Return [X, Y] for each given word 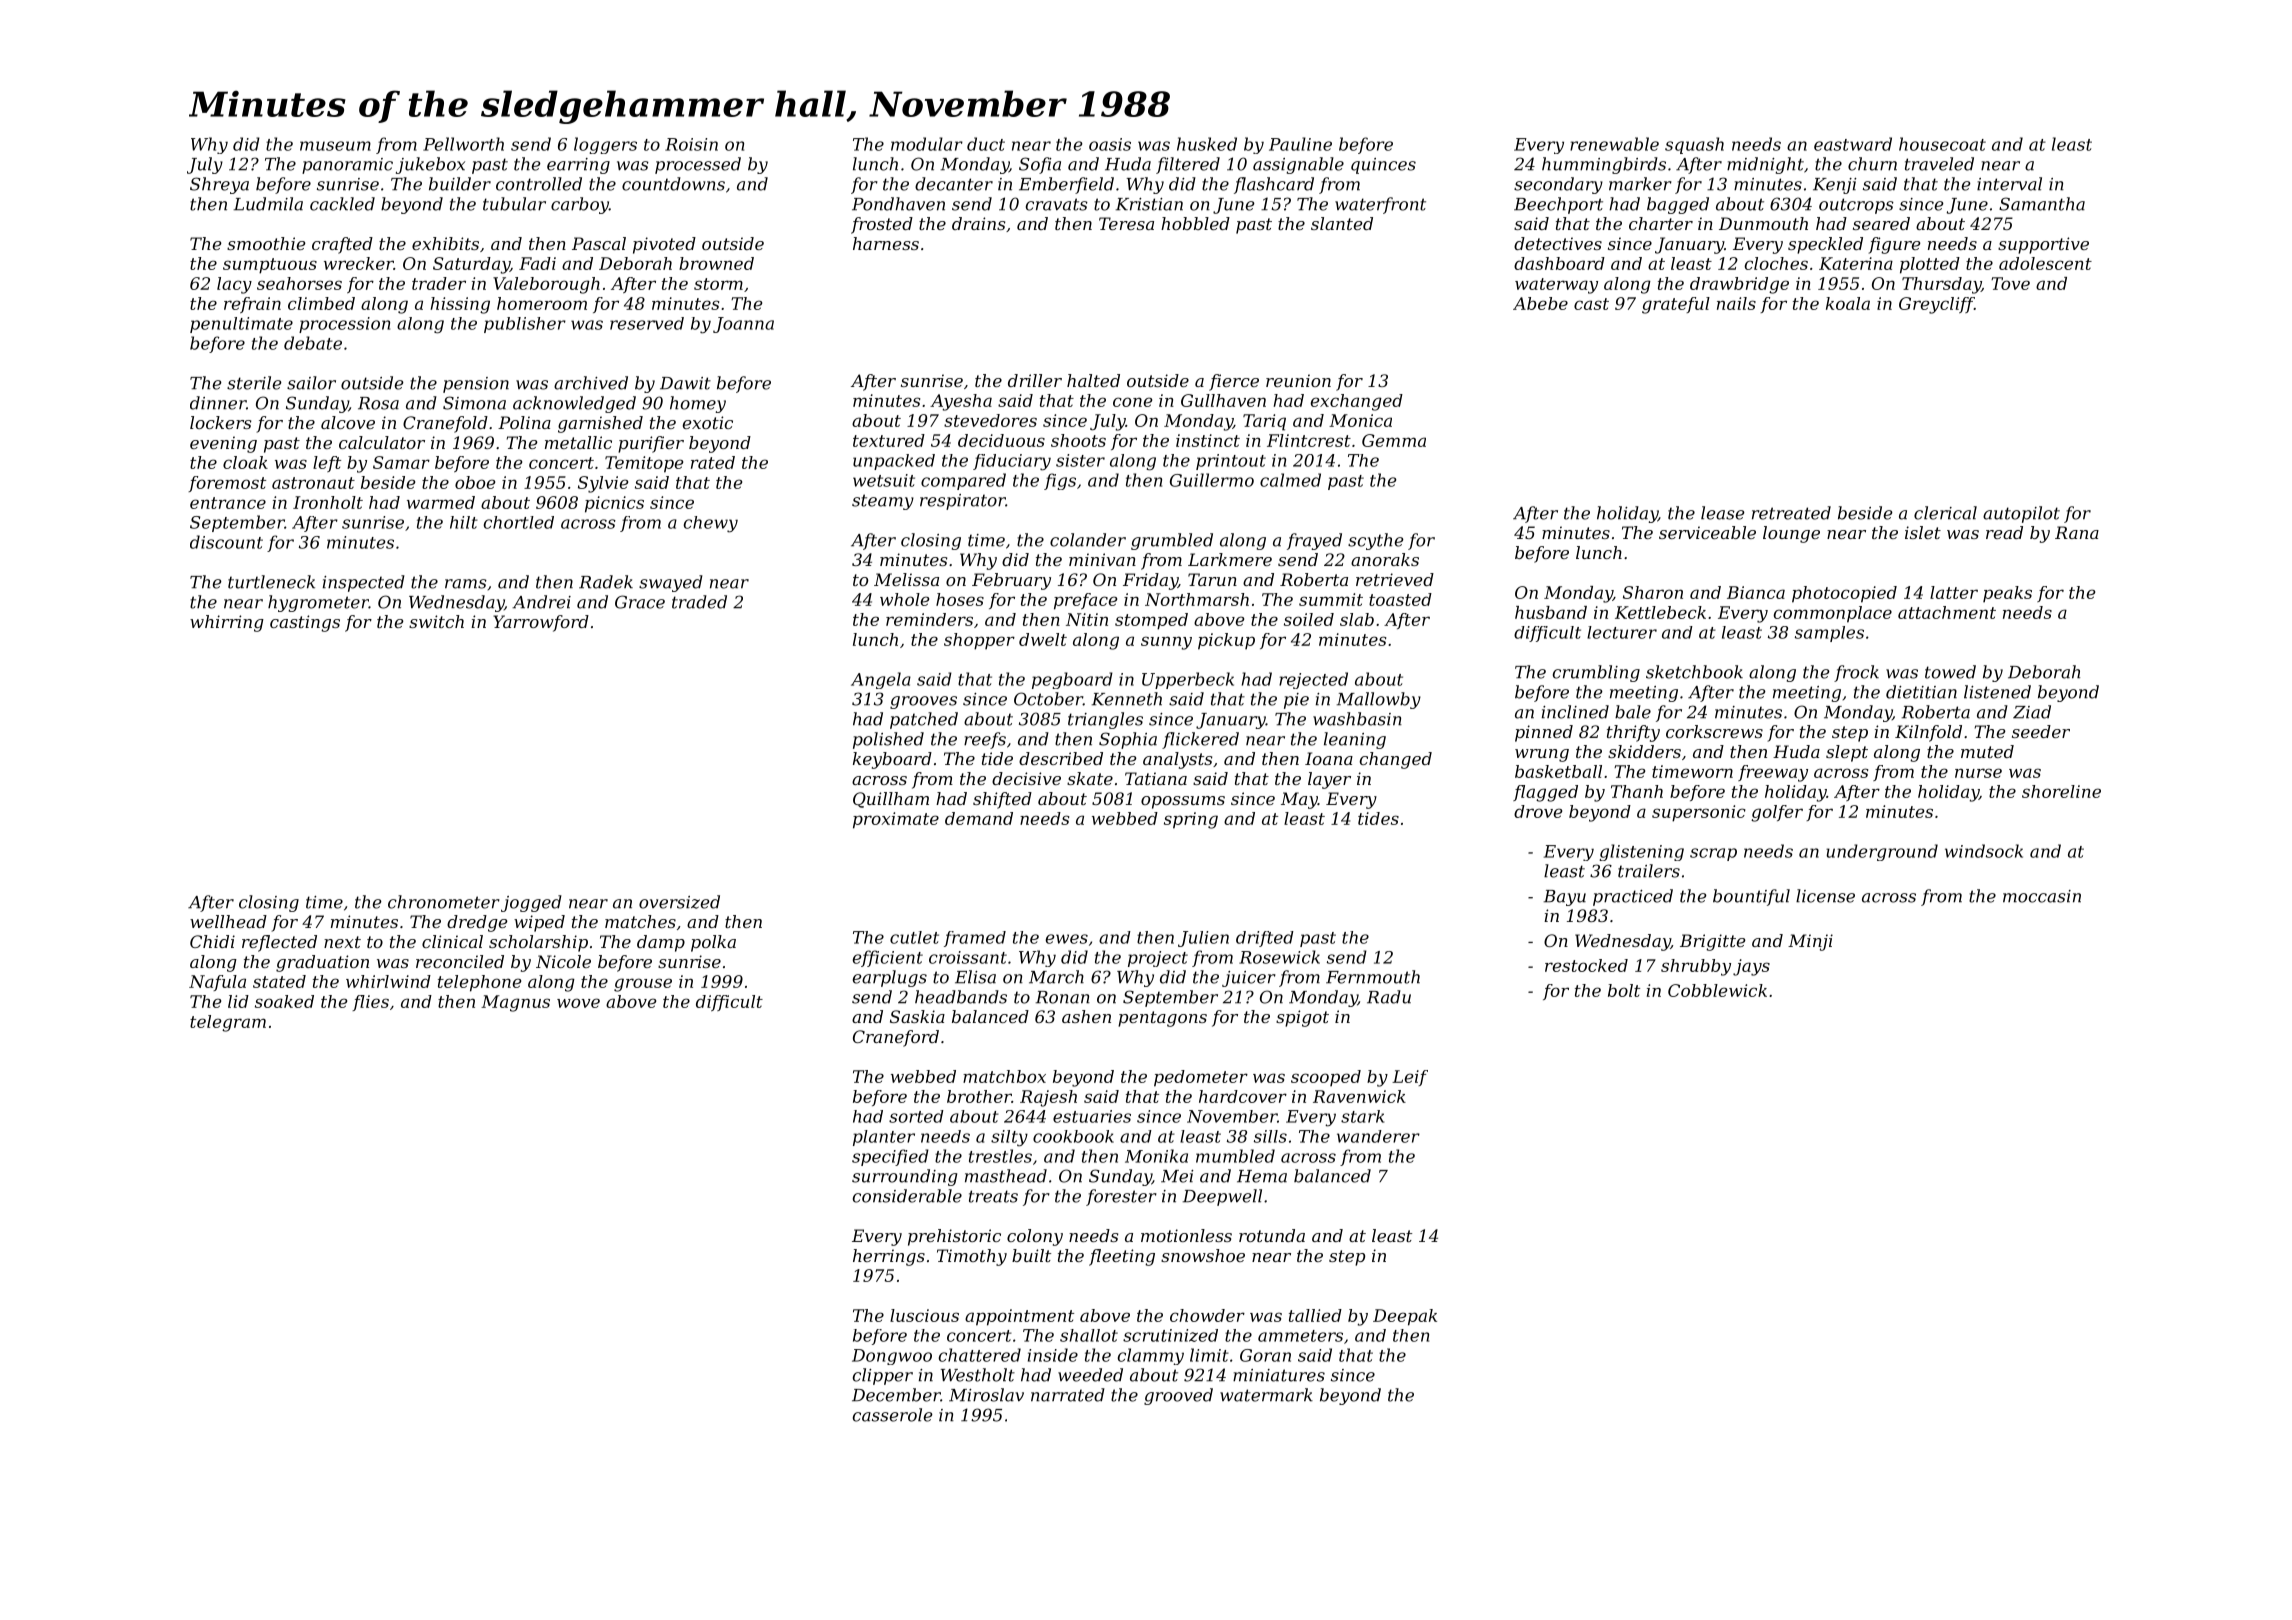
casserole [893, 1415]
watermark [1266, 1395]
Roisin [691, 144]
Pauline [1300, 144]
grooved [1178, 1396]
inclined [1575, 712]
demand [979, 818]
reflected [279, 943]
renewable [1614, 144]
